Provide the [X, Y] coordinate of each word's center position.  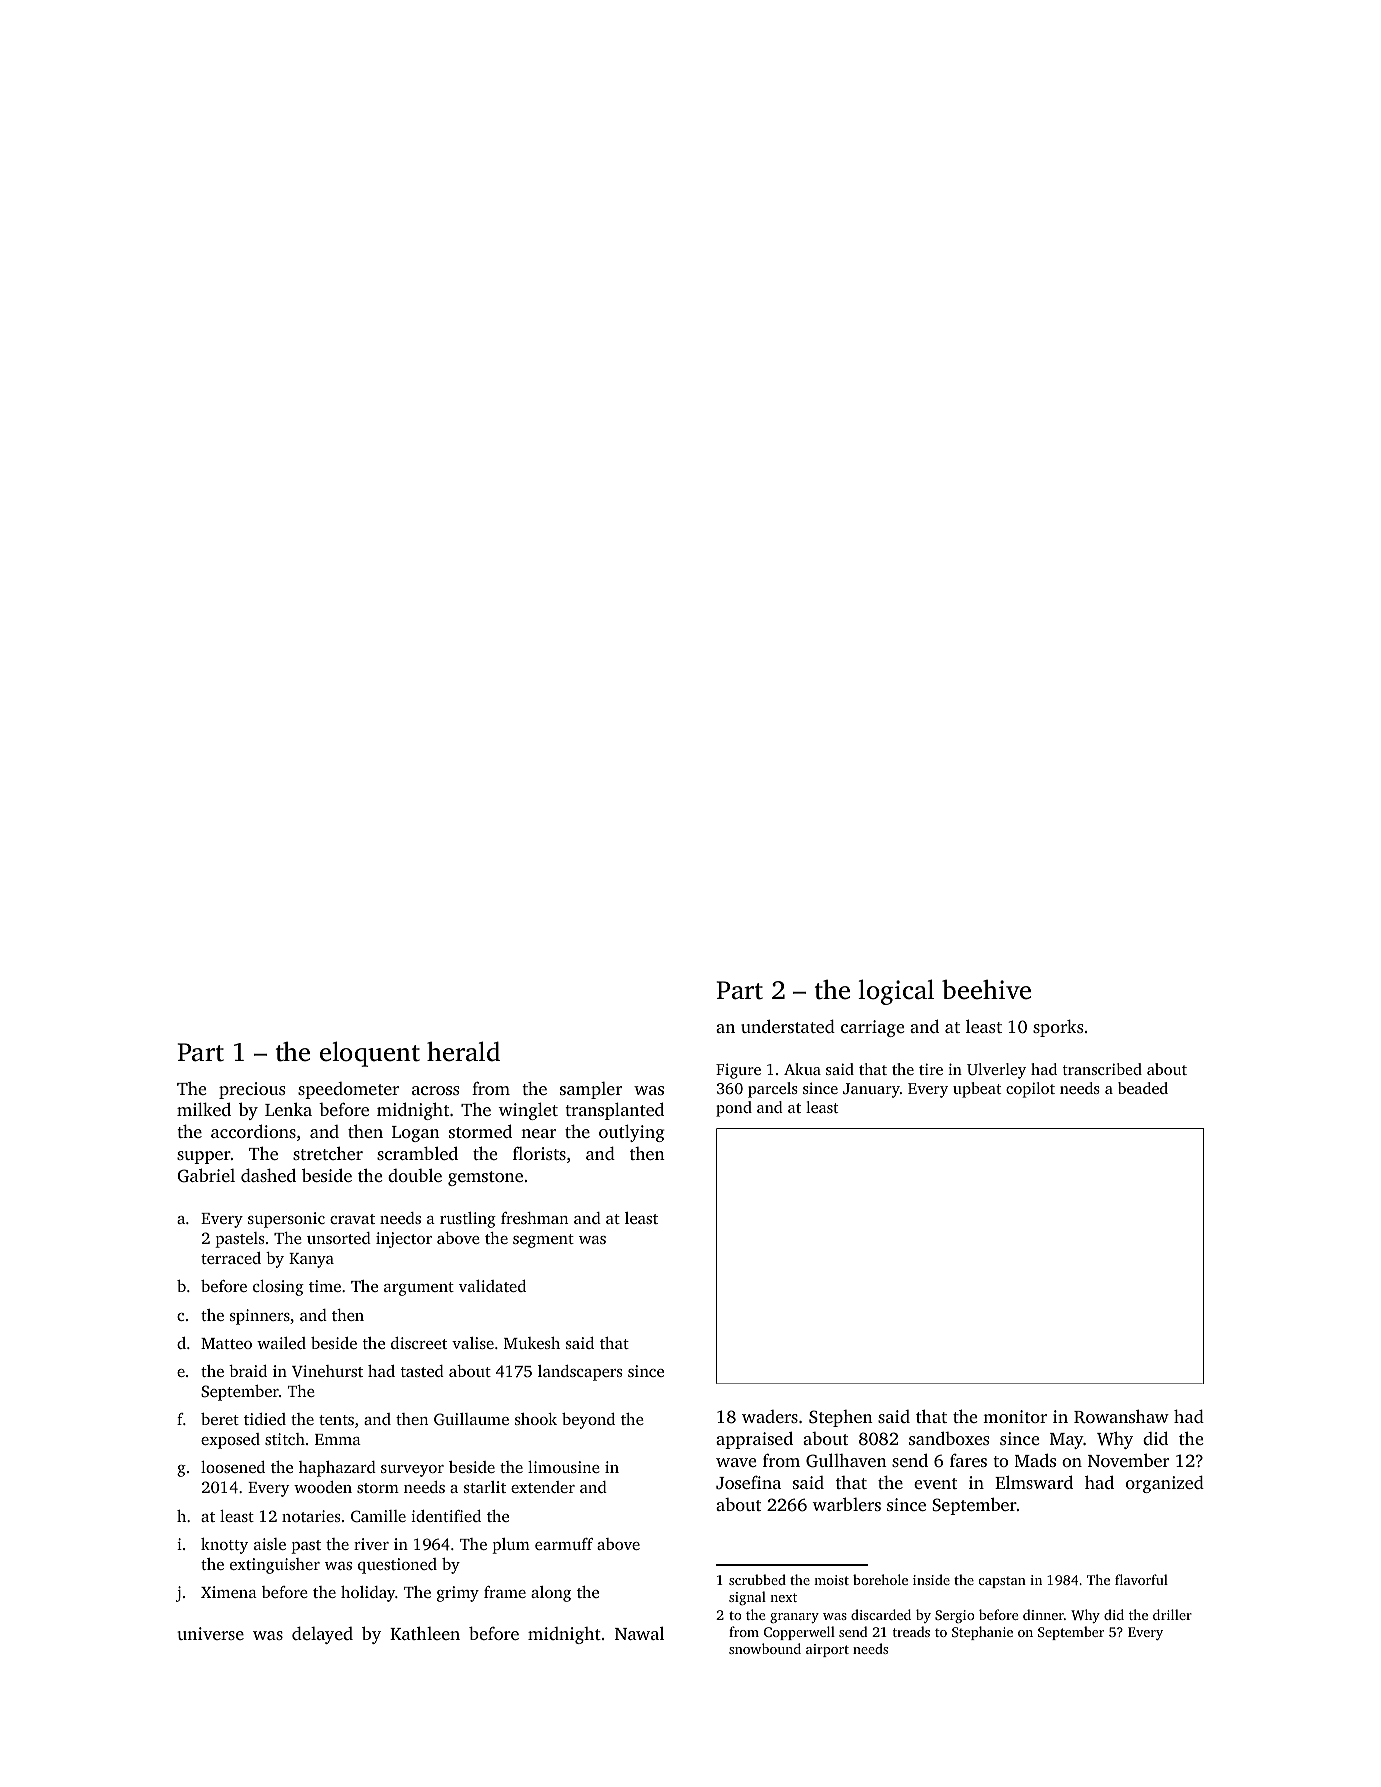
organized [1165, 1484]
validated [492, 1286]
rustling [468, 1220]
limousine [563, 1467]
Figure [738, 1071]
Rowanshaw [1121, 1417]
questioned [397, 1566]
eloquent [370, 1054]
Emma [338, 1439]
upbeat [977, 1090]
